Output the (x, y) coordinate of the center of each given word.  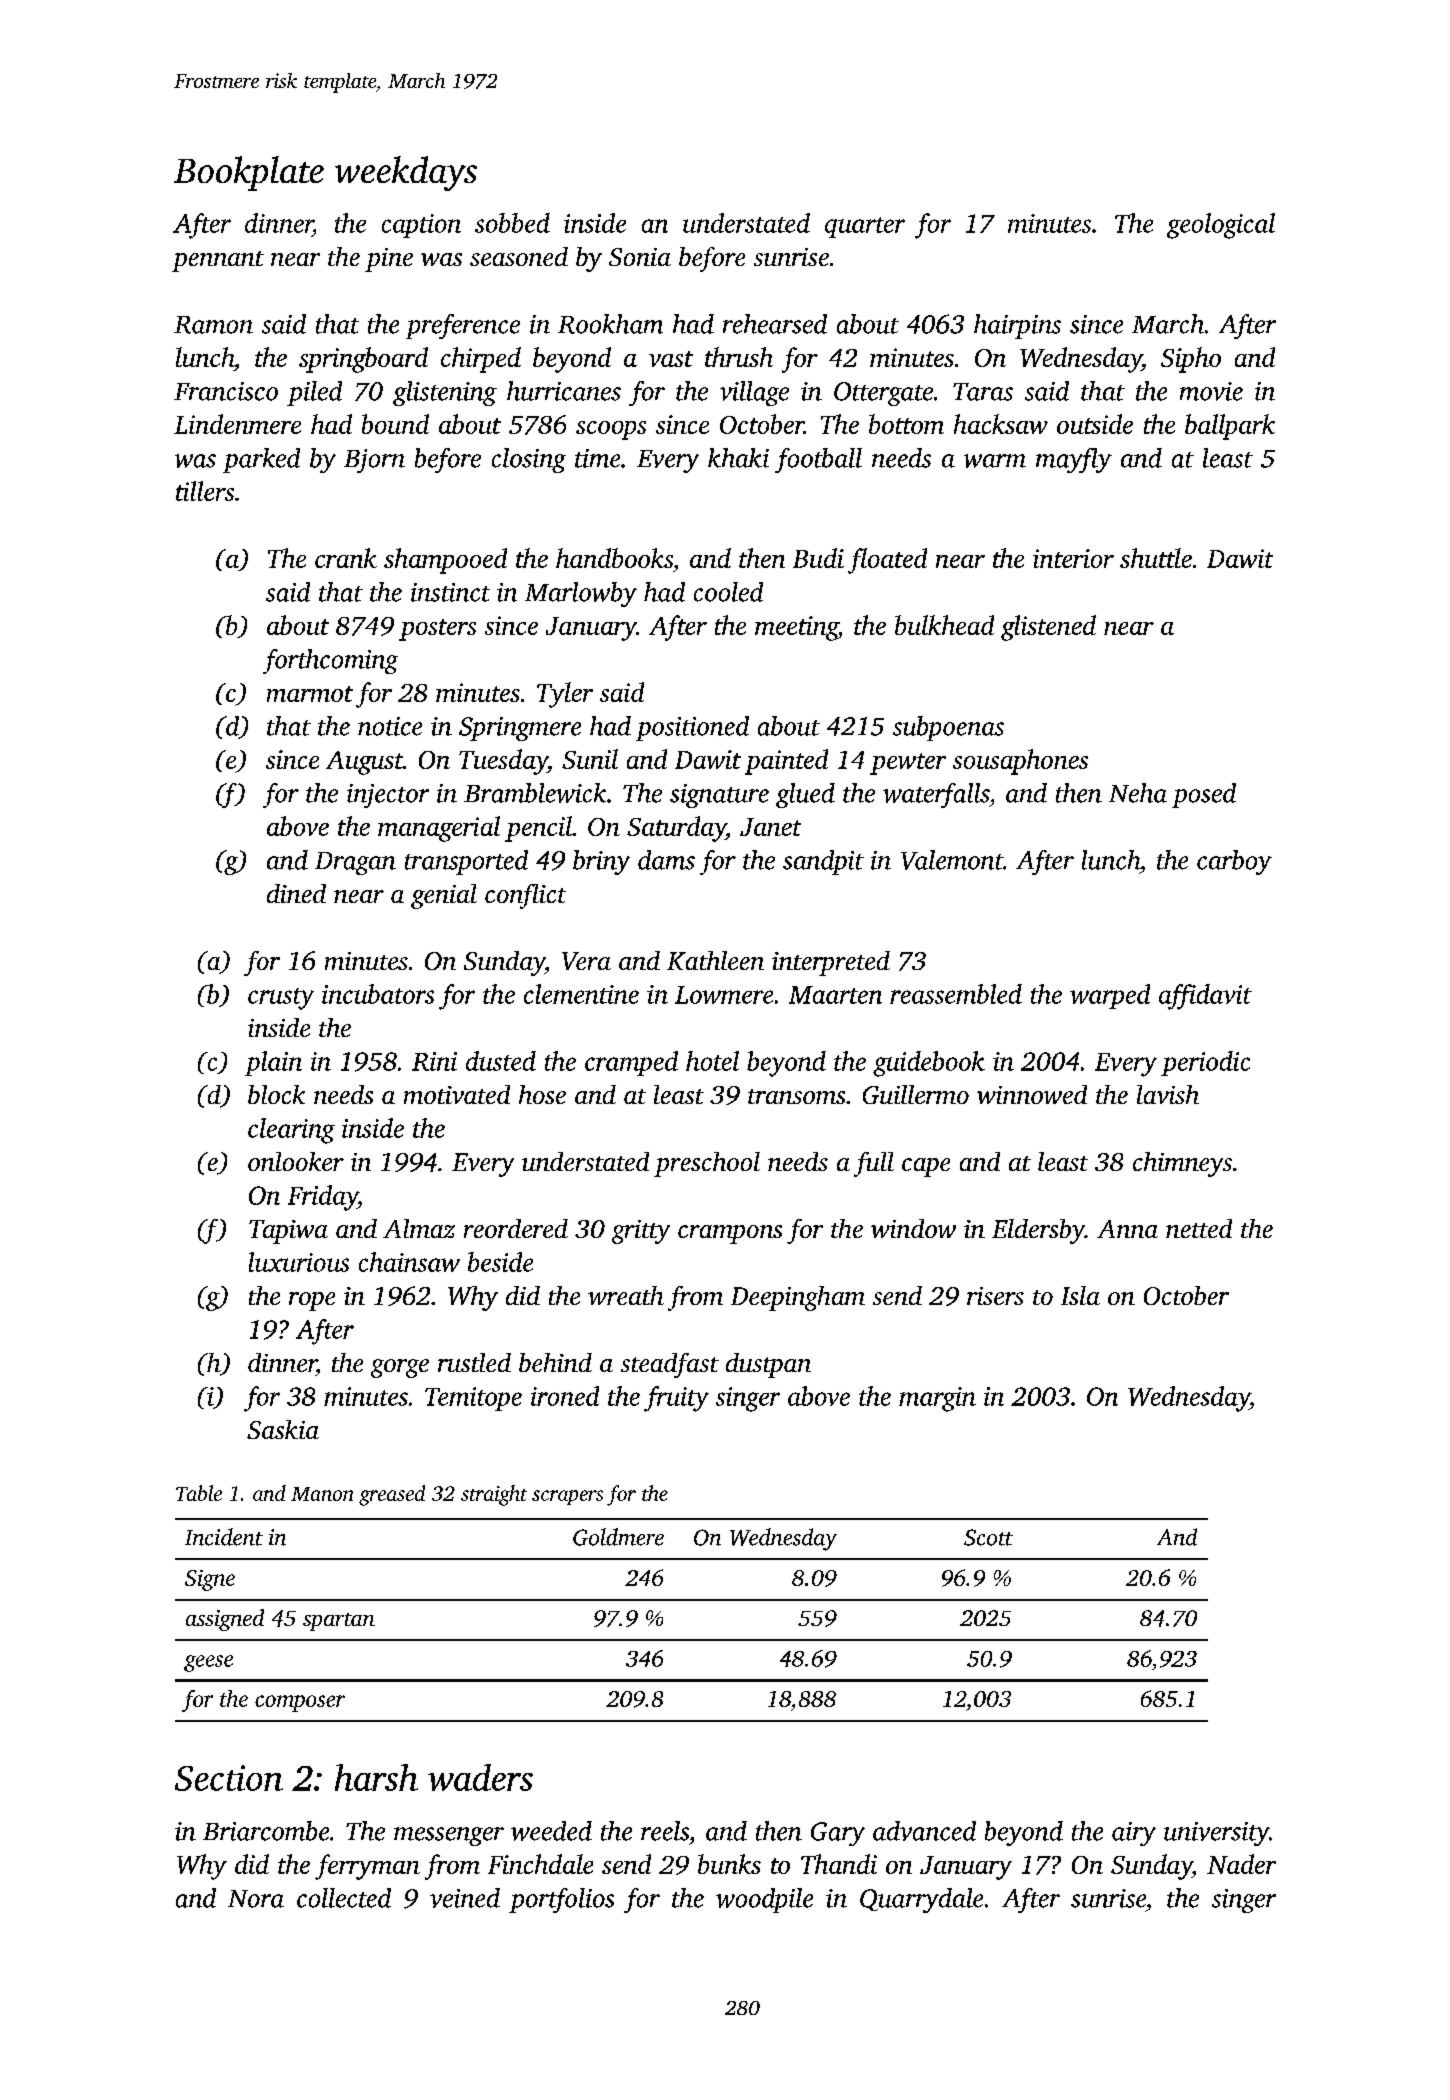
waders (480, 1777)
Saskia (283, 1429)
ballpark (1230, 427)
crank (346, 558)
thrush (739, 357)
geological (1221, 226)
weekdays (406, 173)
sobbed (512, 223)
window (913, 1228)
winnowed (1032, 1094)
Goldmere (618, 1537)
